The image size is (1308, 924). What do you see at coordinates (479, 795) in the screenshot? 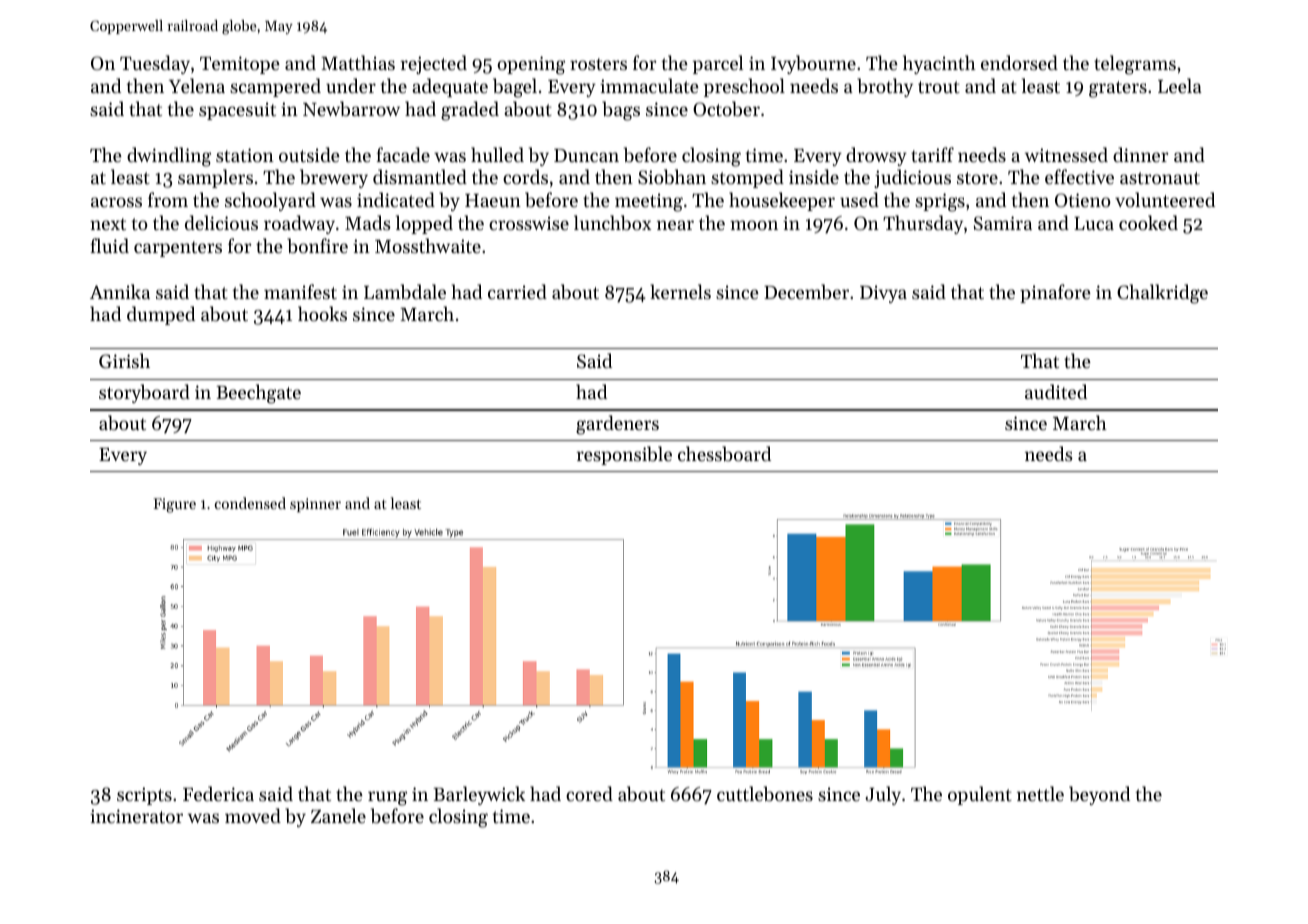
I see `Barleywick` at bounding box center [479, 795].
